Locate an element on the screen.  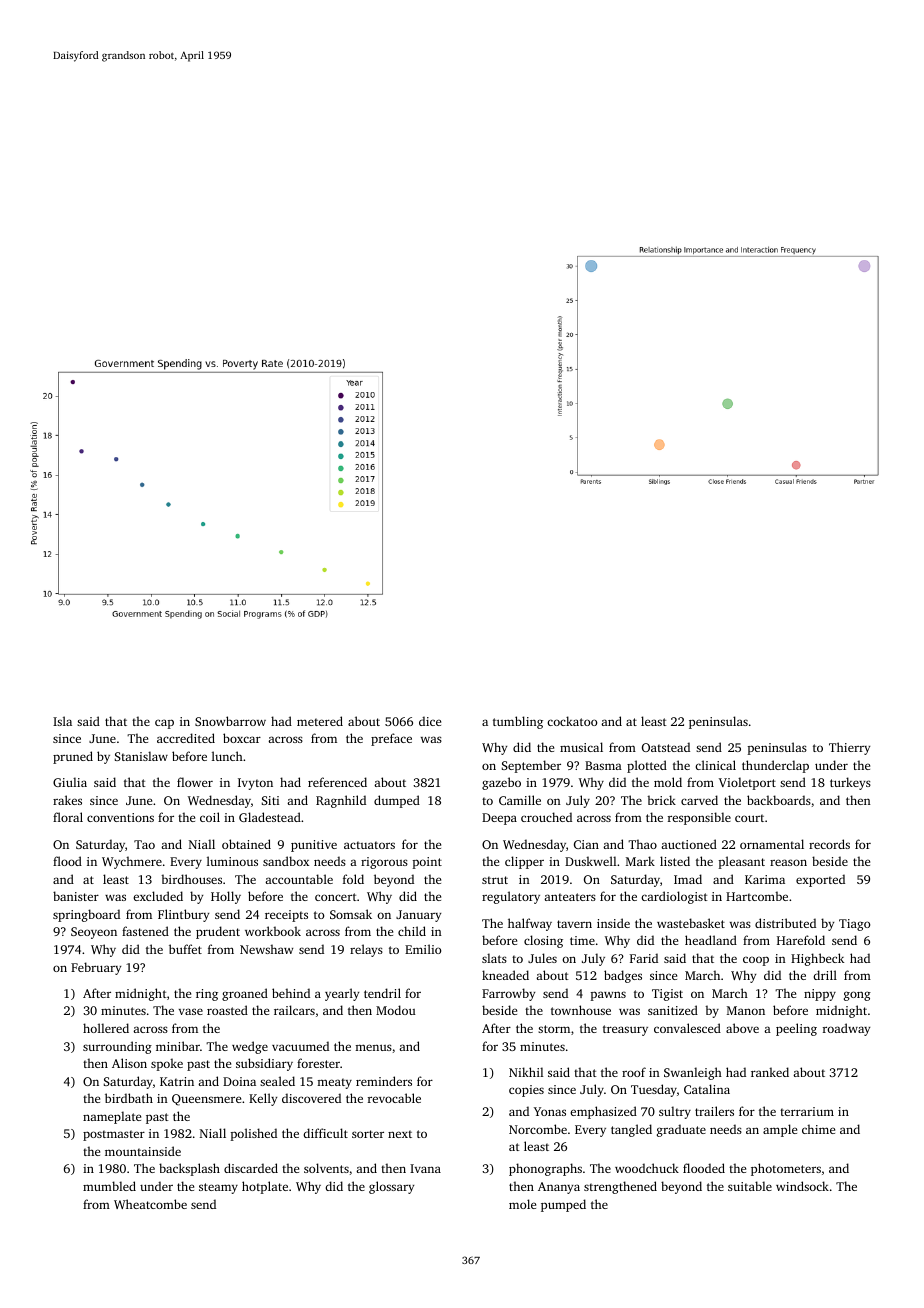
workbook is located at coordinates (273, 931).
